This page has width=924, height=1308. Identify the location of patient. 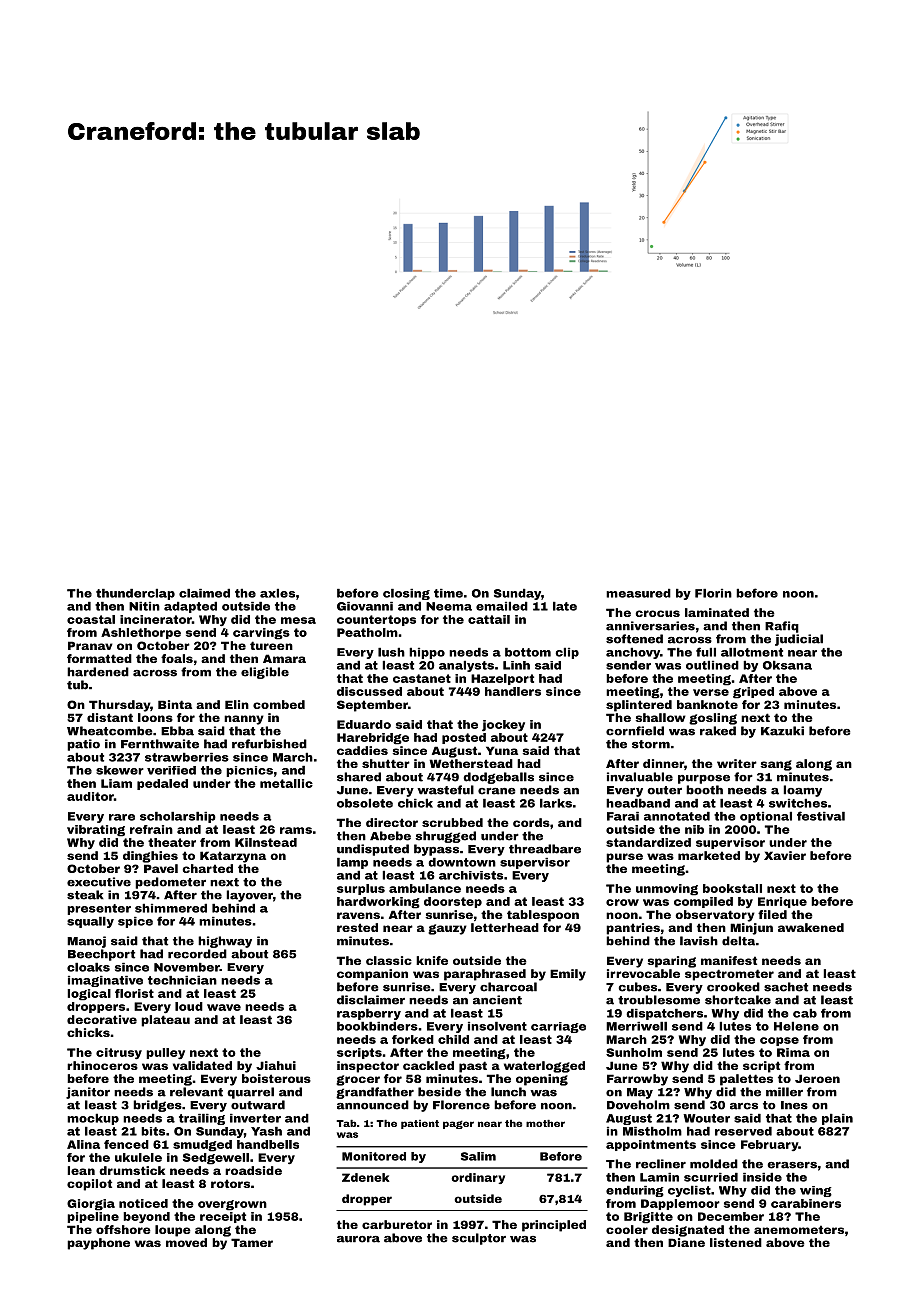
(420, 1124).
